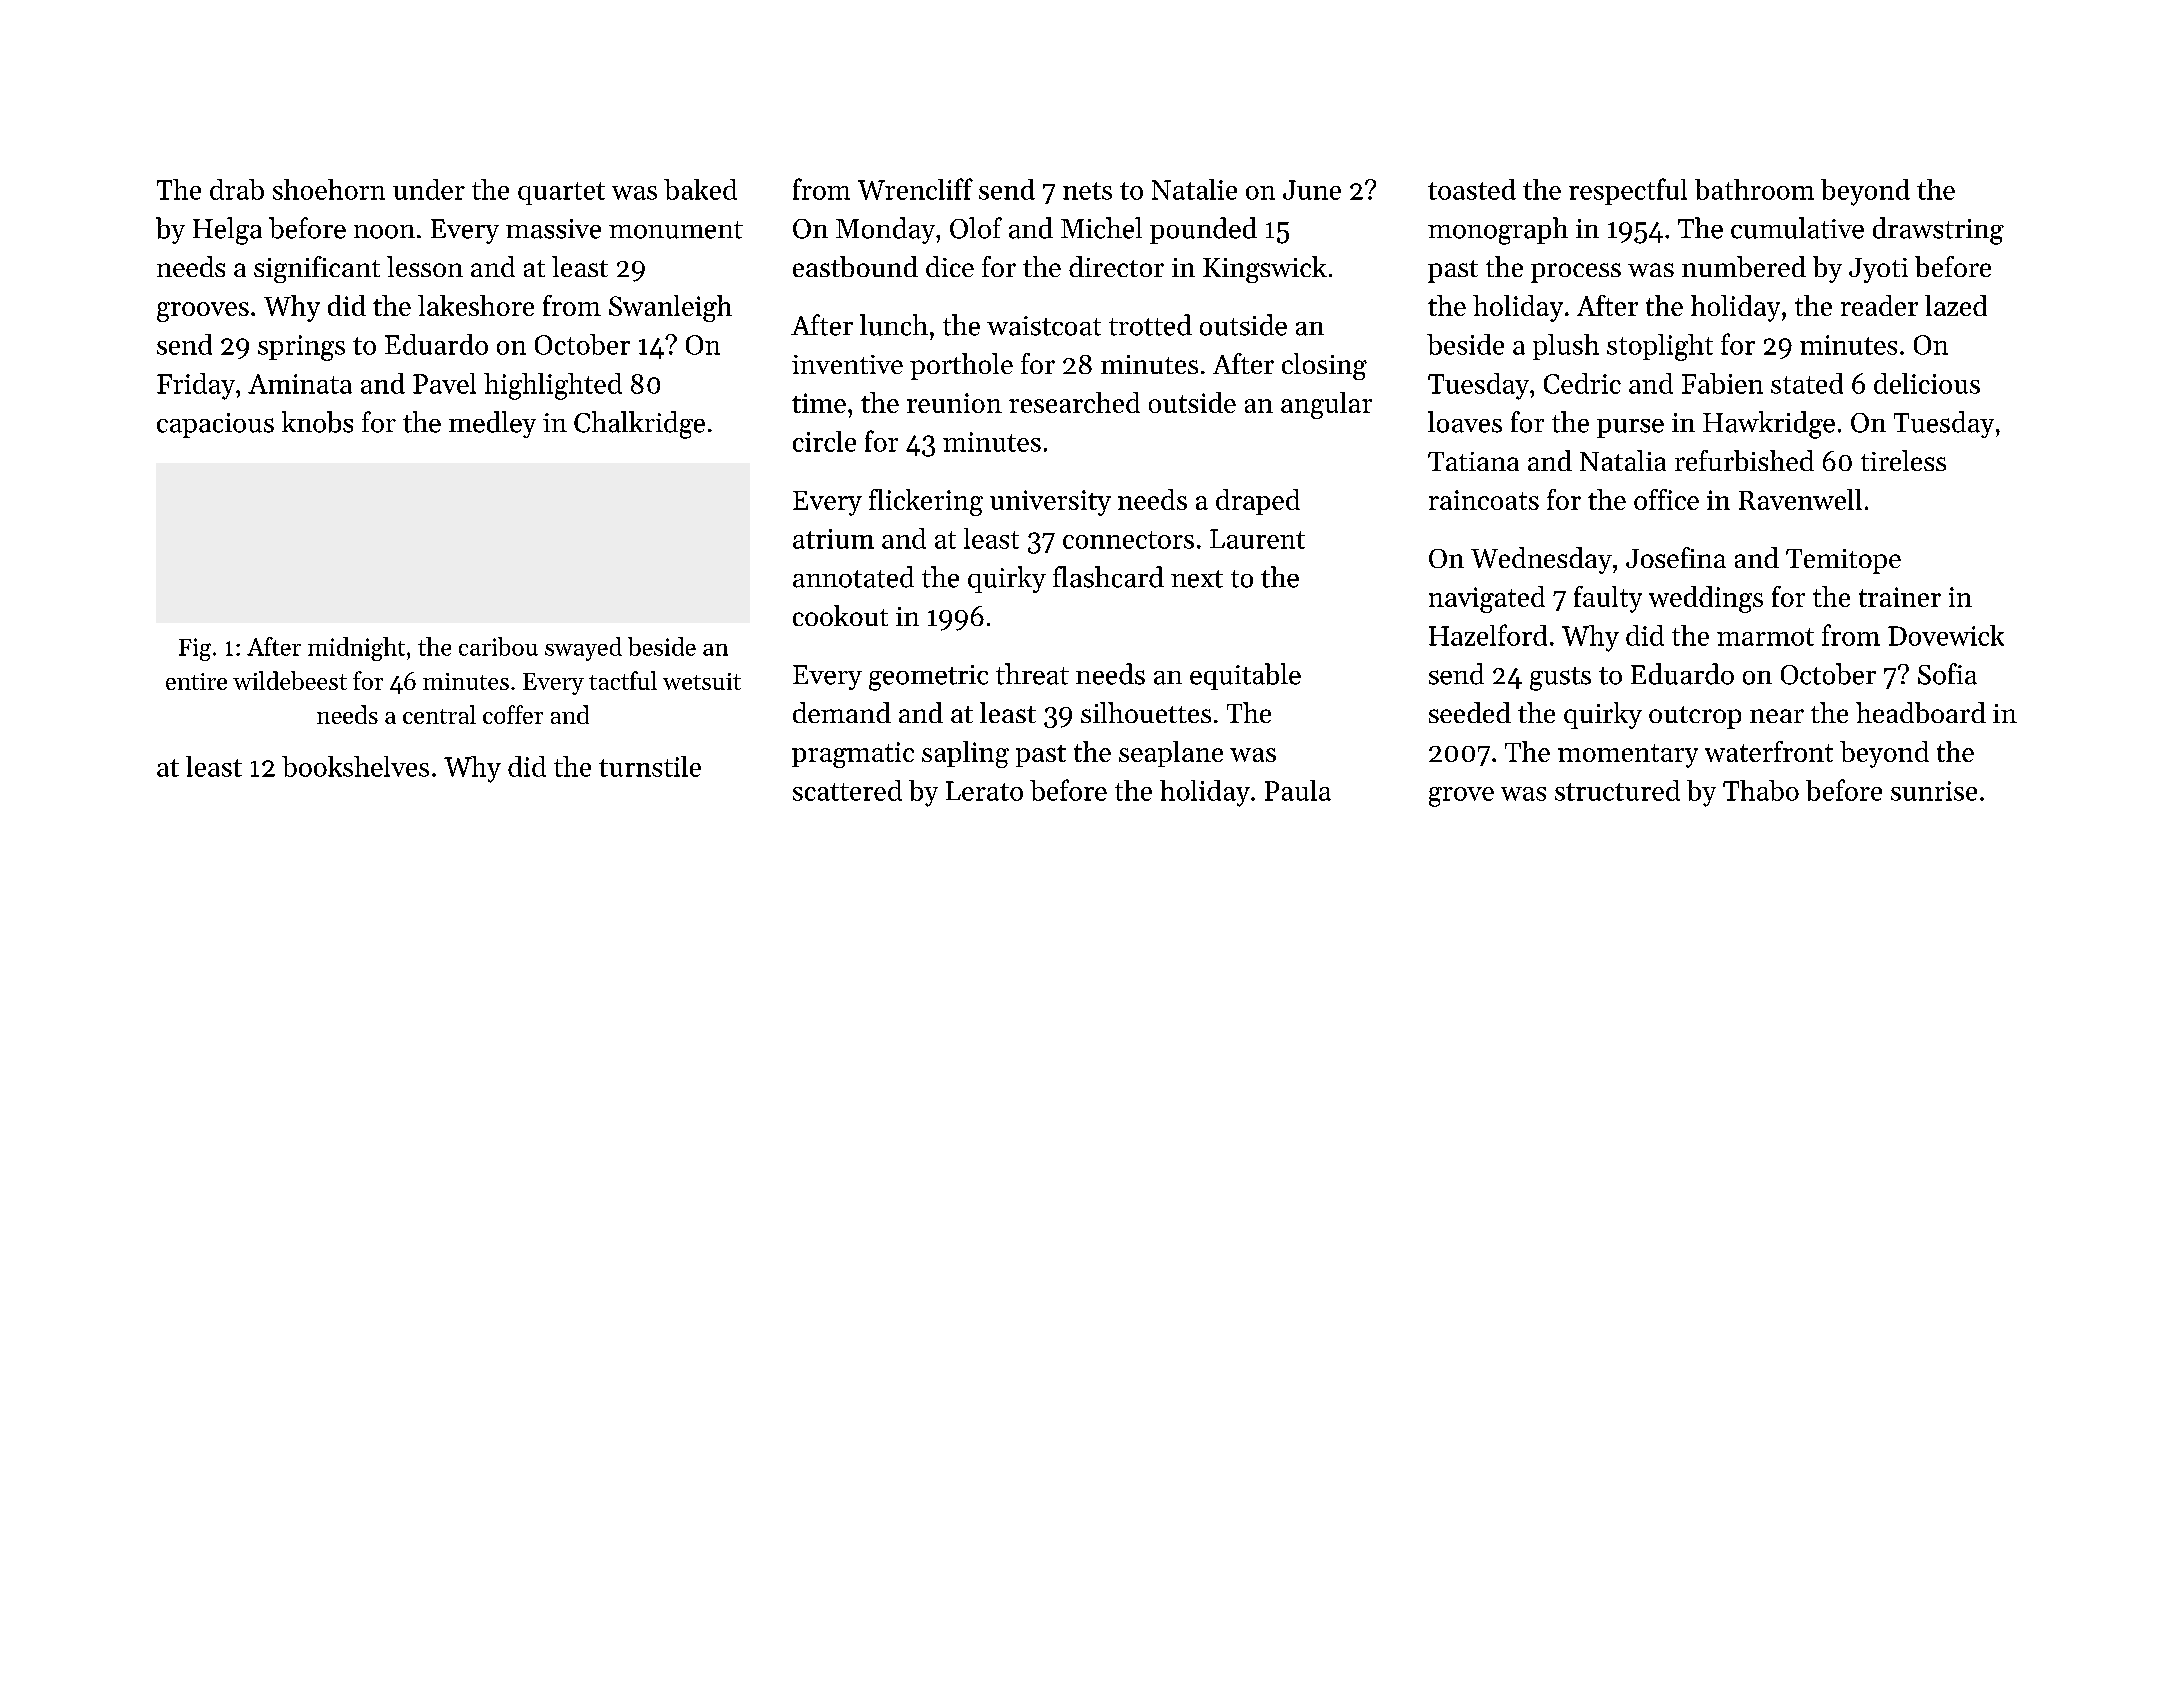 The image size is (2178, 1683). What do you see at coordinates (1800, 499) in the screenshot?
I see `Ravenwell` at bounding box center [1800, 499].
